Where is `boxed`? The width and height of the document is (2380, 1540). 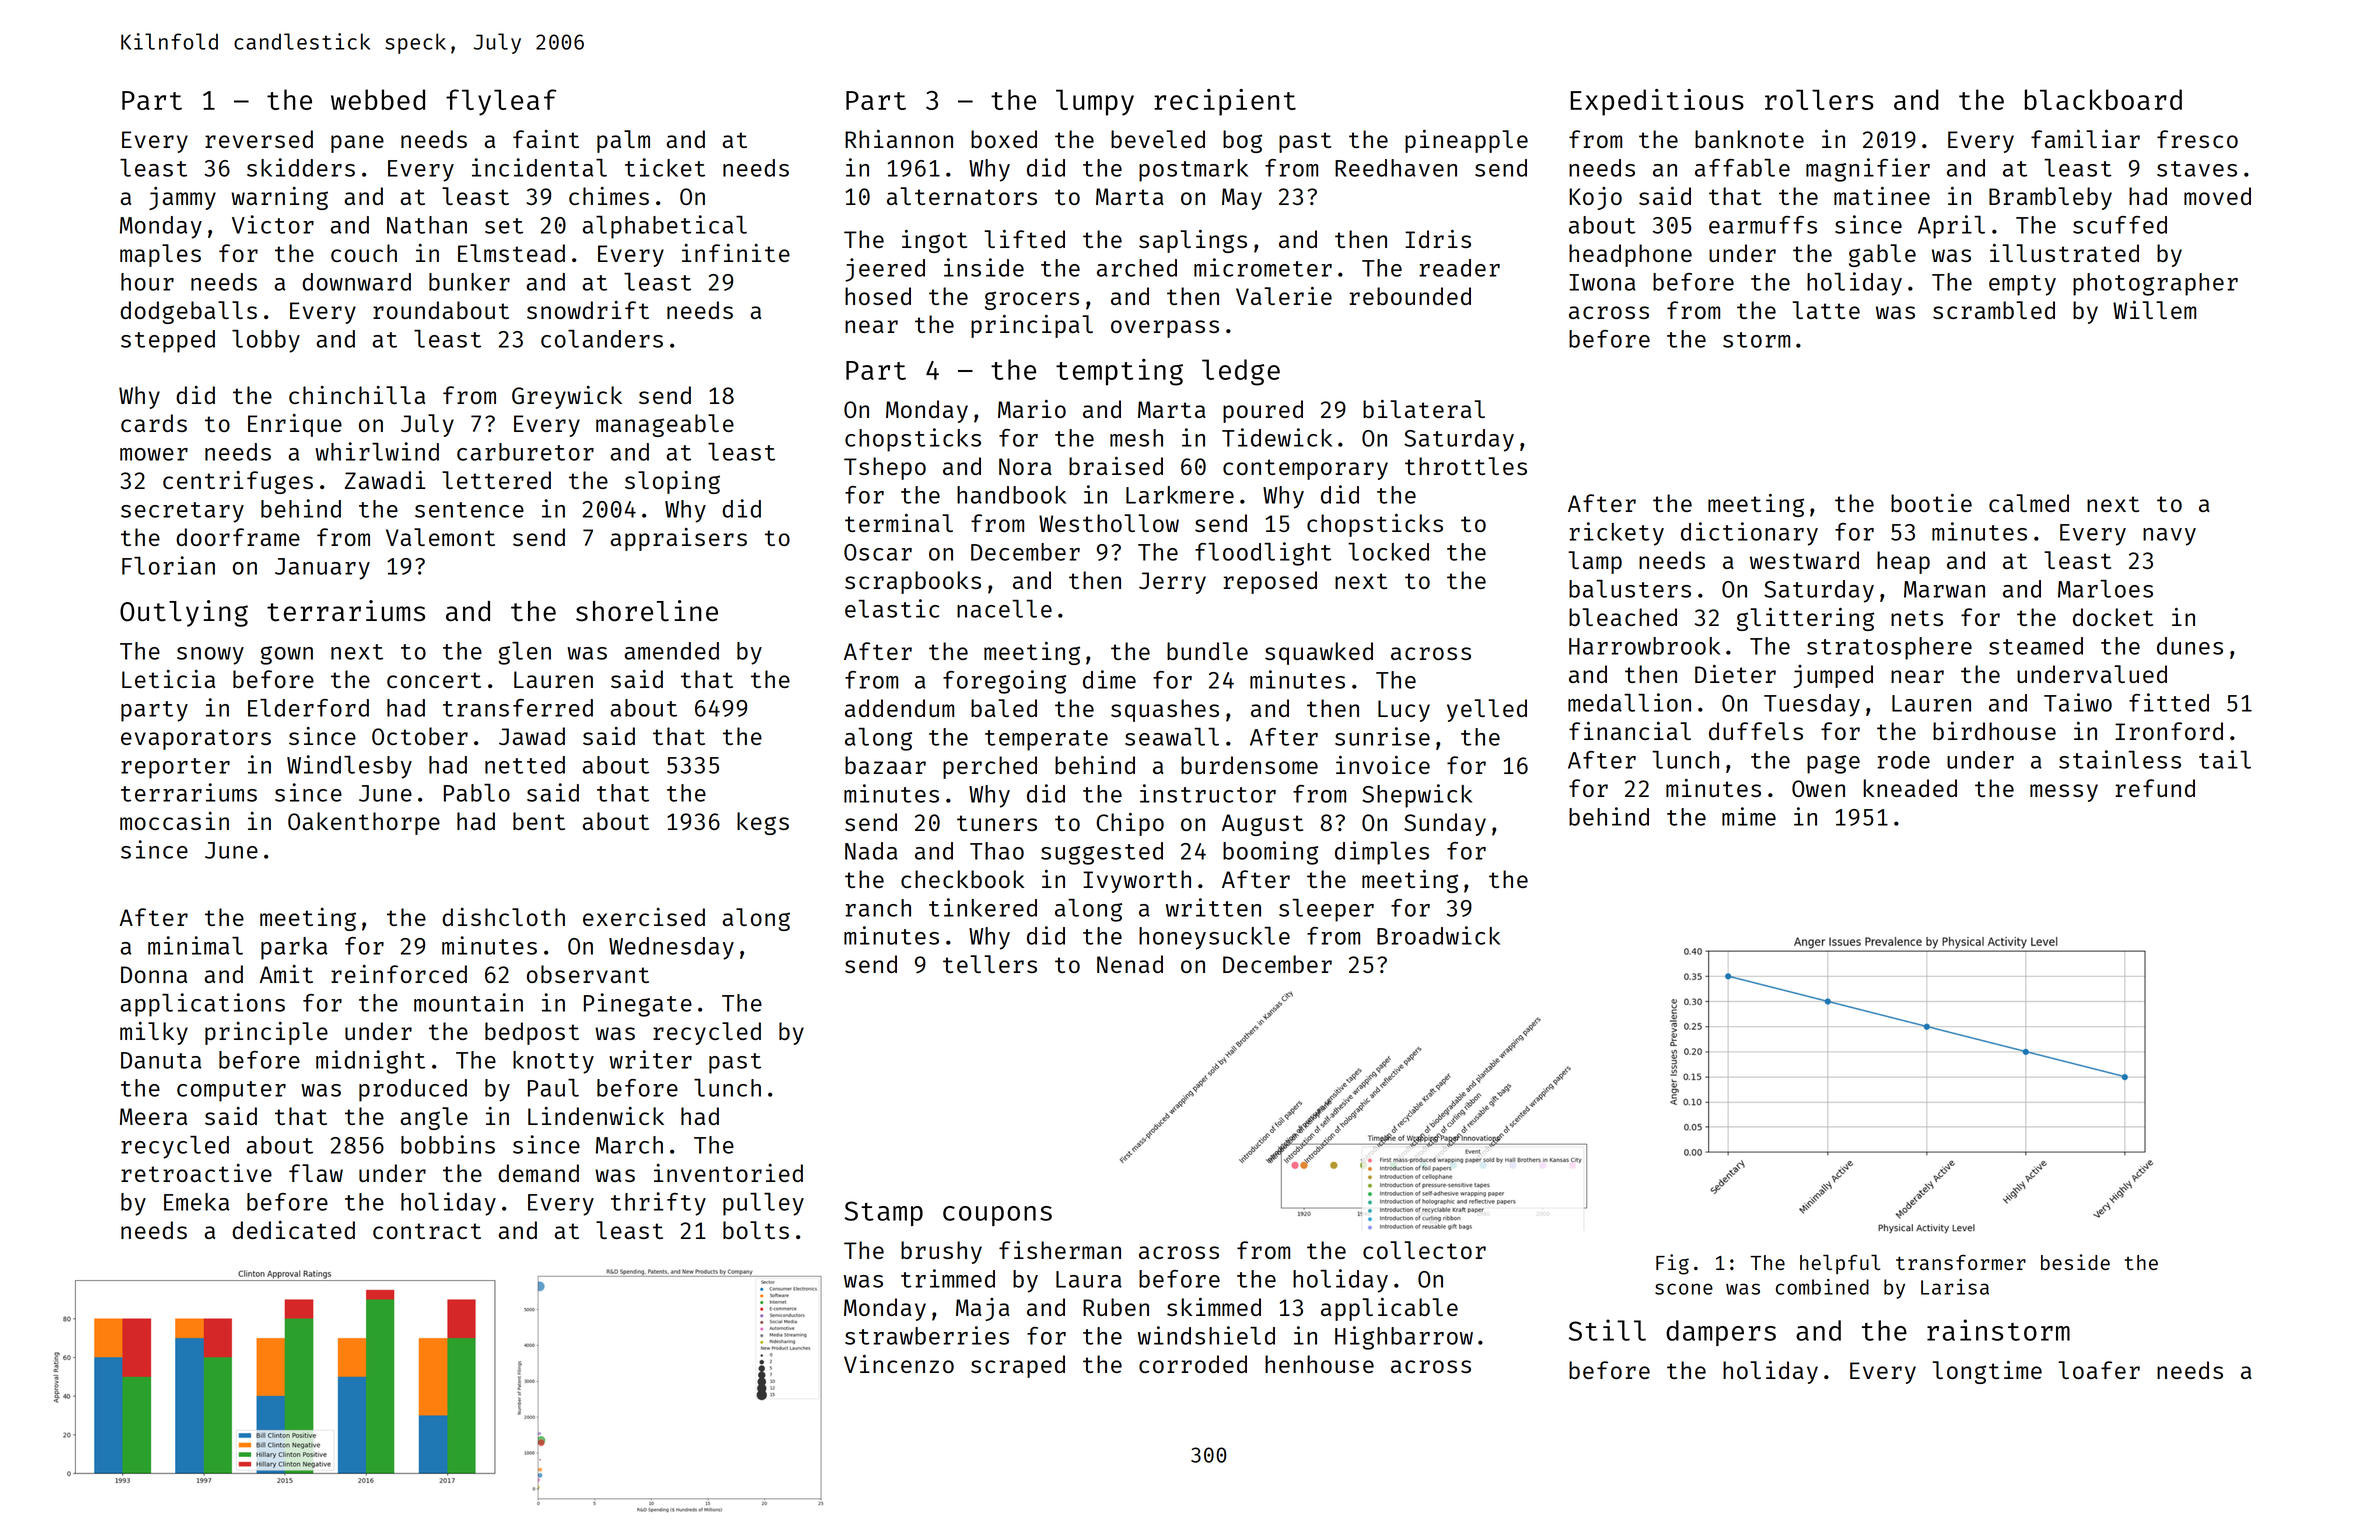
boxed is located at coordinates (1004, 139).
